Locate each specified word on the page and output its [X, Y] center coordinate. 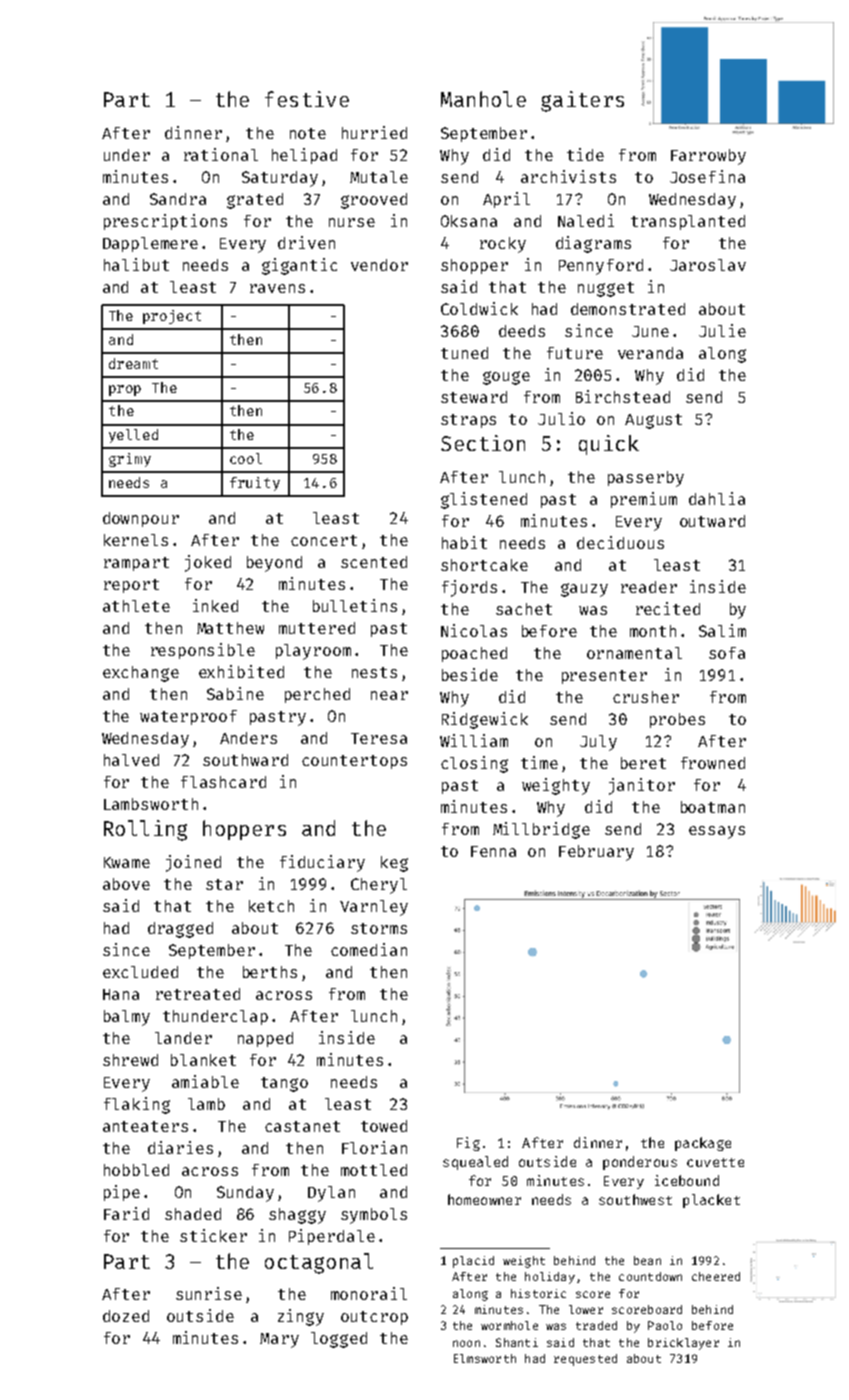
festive [307, 99]
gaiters [582, 101]
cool [246, 458]
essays [717, 832]
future [575, 353]
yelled [133, 436]
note [308, 133]
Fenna [493, 851]
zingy [301, 1317]
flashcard [223, 782]
